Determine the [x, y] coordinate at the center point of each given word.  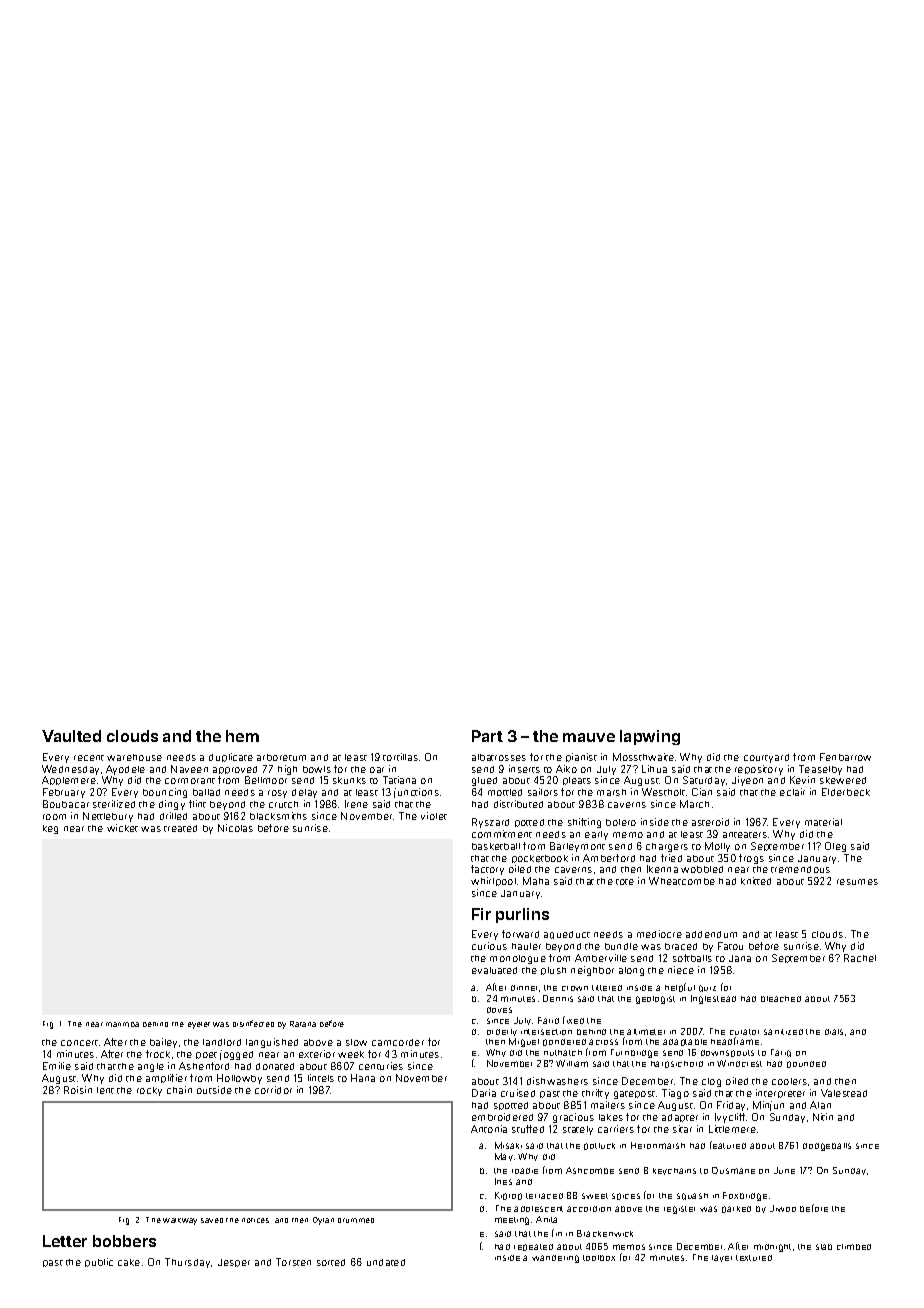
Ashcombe [590, 1170]
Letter [65, 1241]
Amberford [609, 858]
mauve [589, 737]
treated [180, 828]
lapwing [650, 737]
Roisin [78, 1090]
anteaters [745, 835]
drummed [356, 1220]
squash [692, 1196]
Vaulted [71, 736]
